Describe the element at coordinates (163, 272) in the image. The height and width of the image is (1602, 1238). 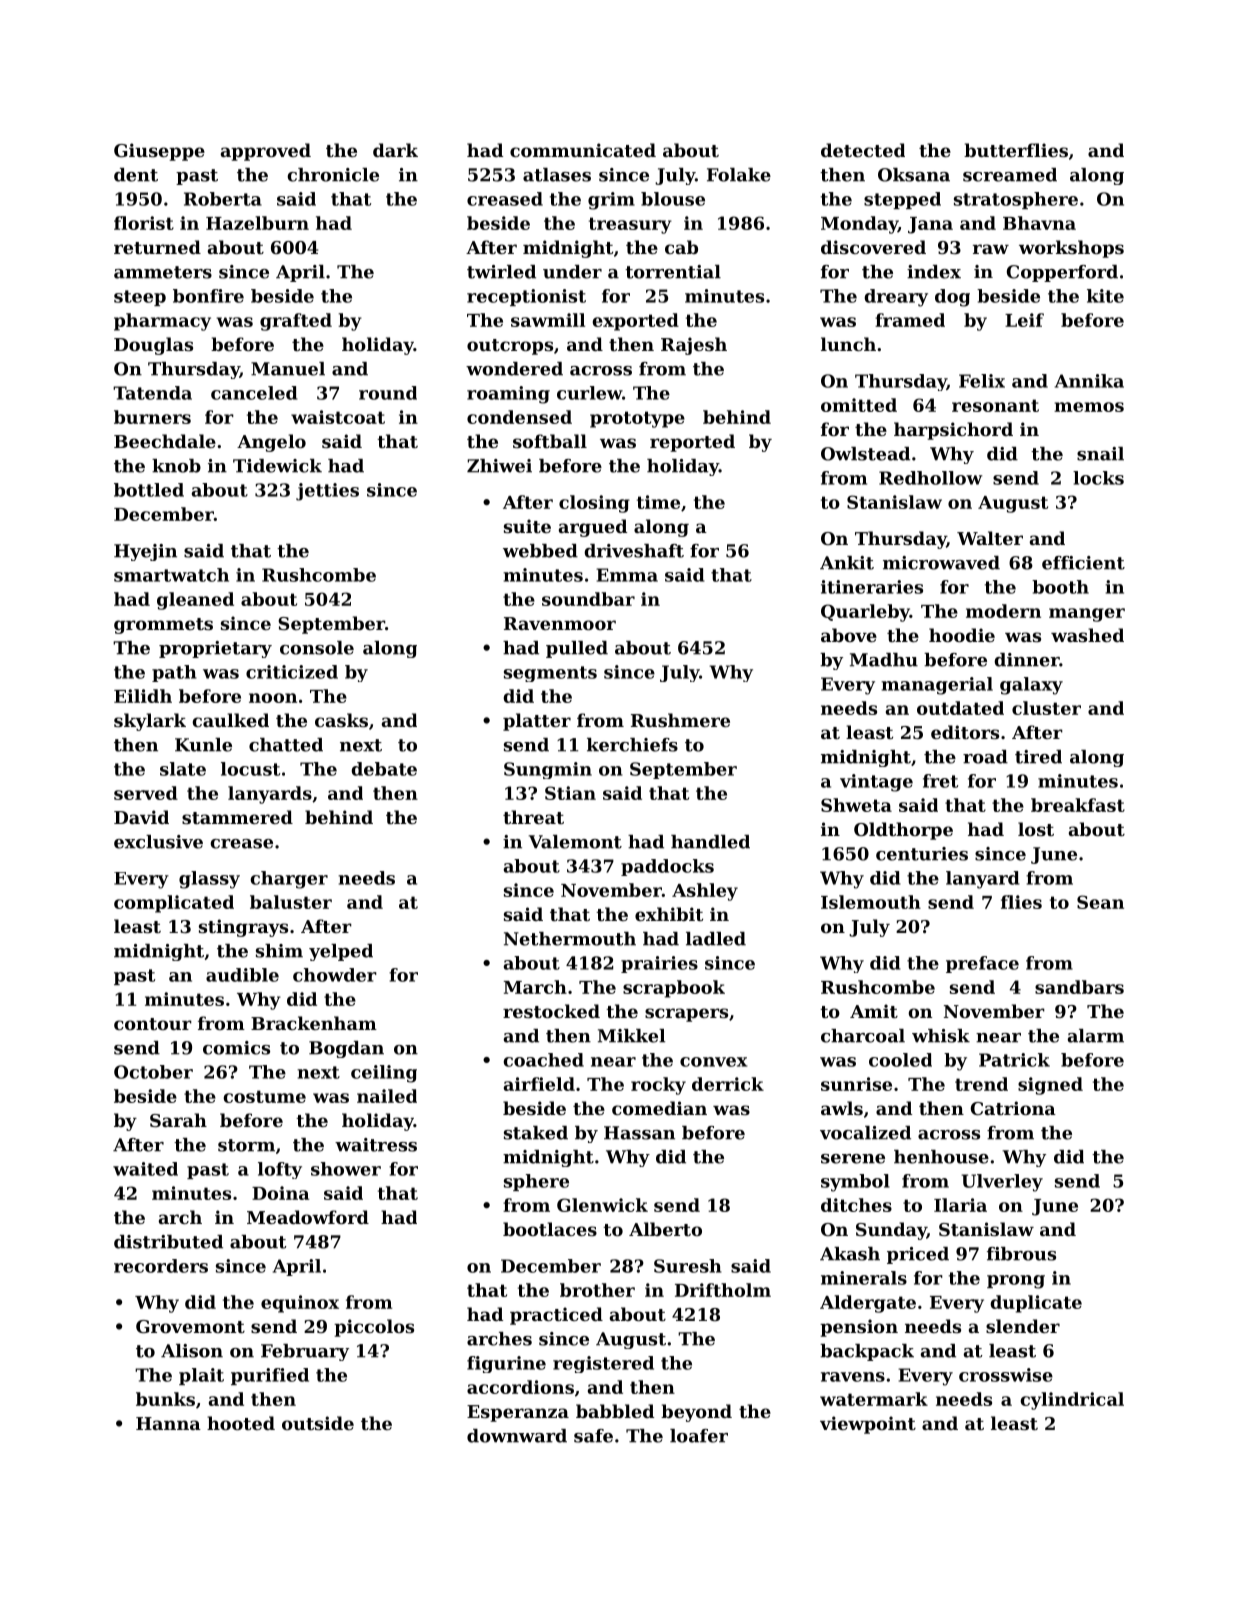
I see `ammeters` at that location.
